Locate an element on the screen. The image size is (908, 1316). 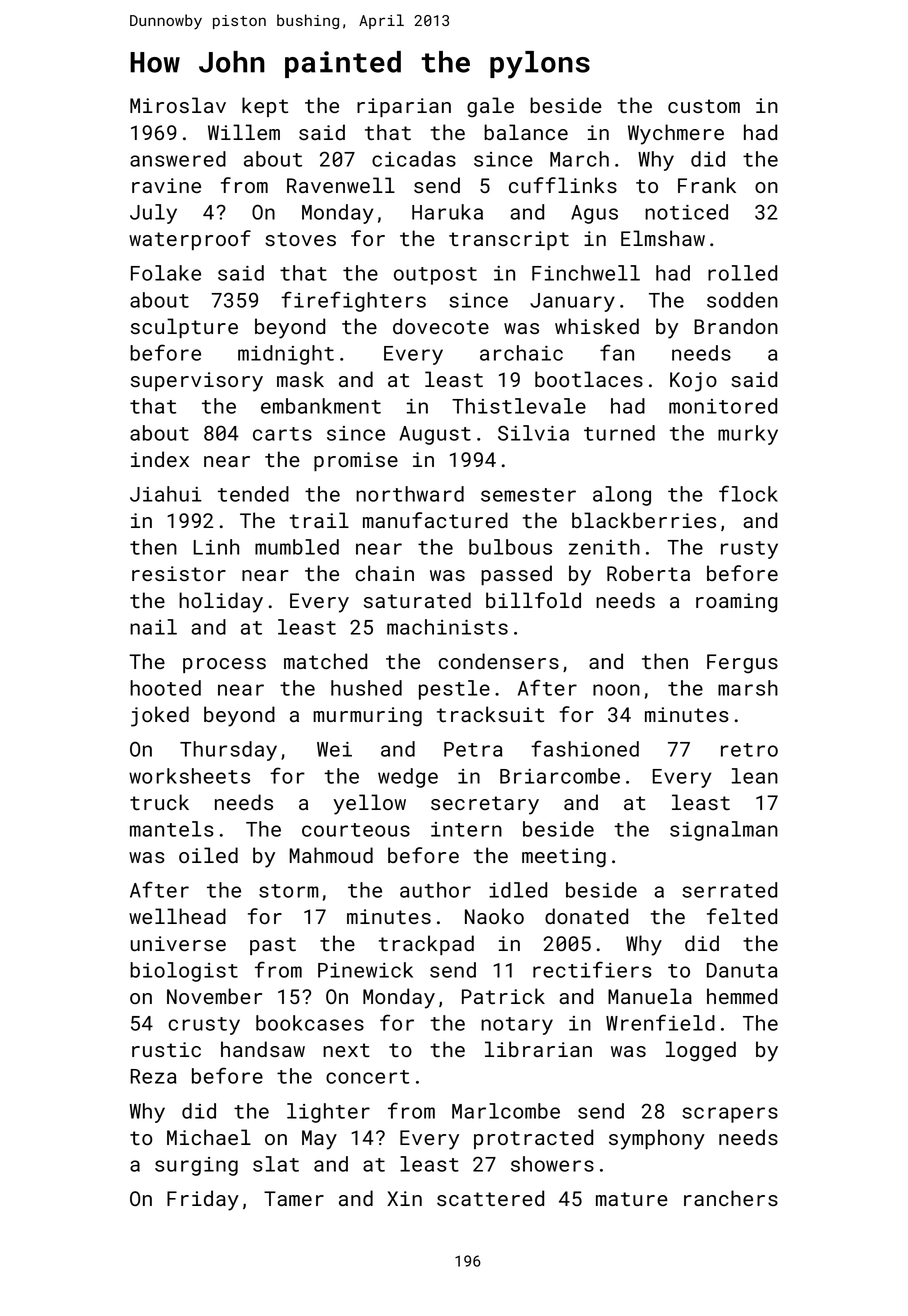
retro is located at coordinates (749, 750).
